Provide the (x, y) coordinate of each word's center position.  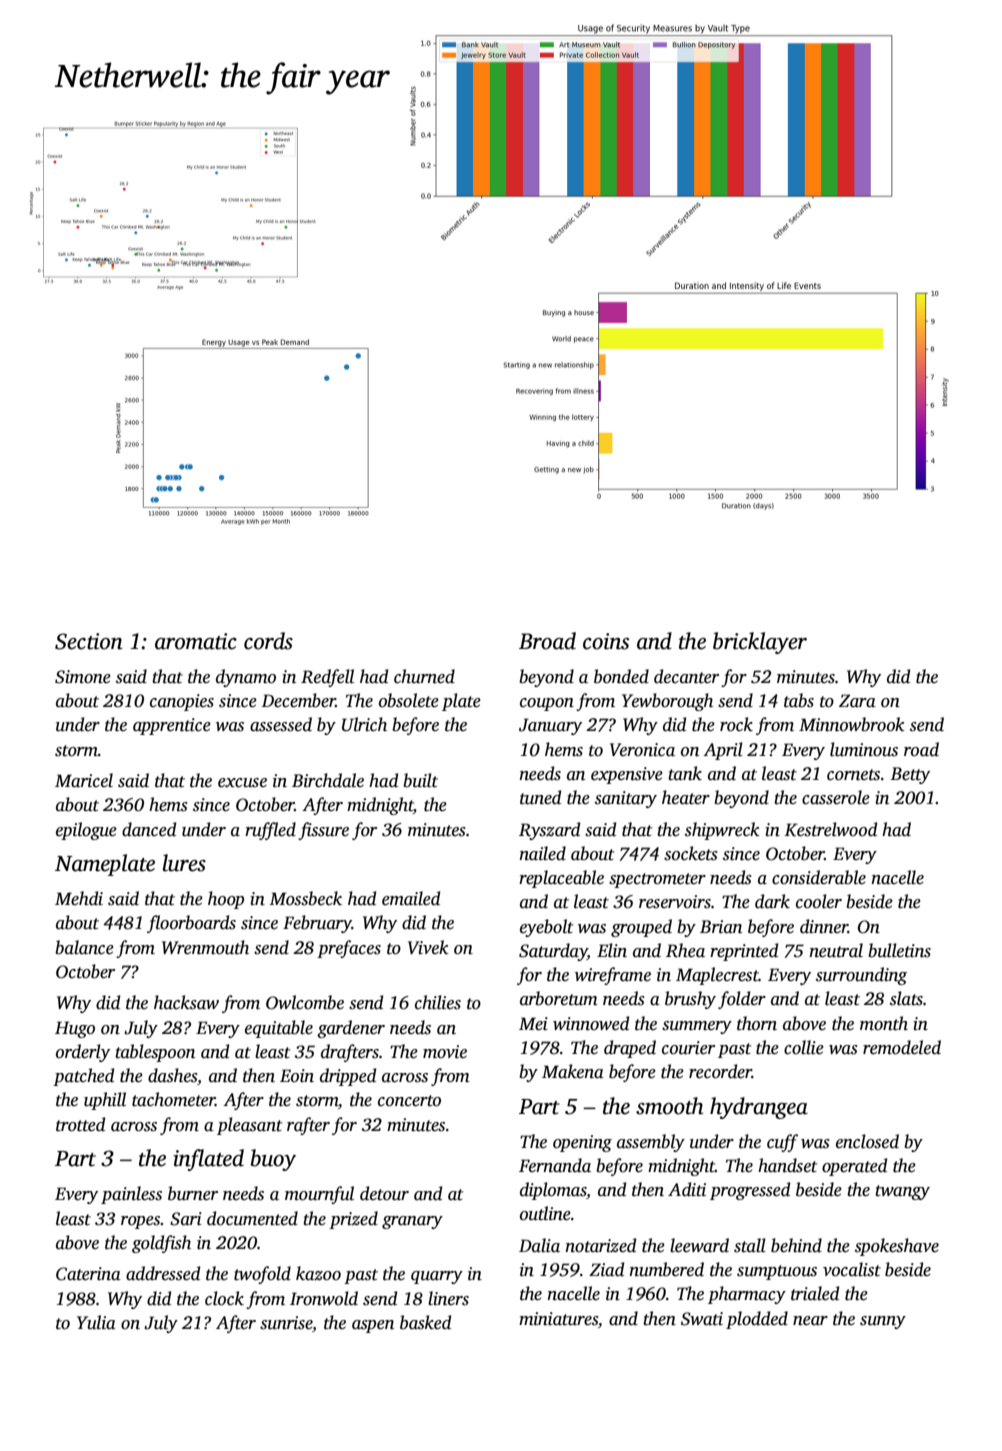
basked (425, 1322)
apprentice (172, 726)
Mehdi (79, 898)
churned (424, 676)
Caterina (88, 1274)
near (810, 1321)
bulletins (899, 950)
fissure (323, 831)
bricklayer (760, 643)
